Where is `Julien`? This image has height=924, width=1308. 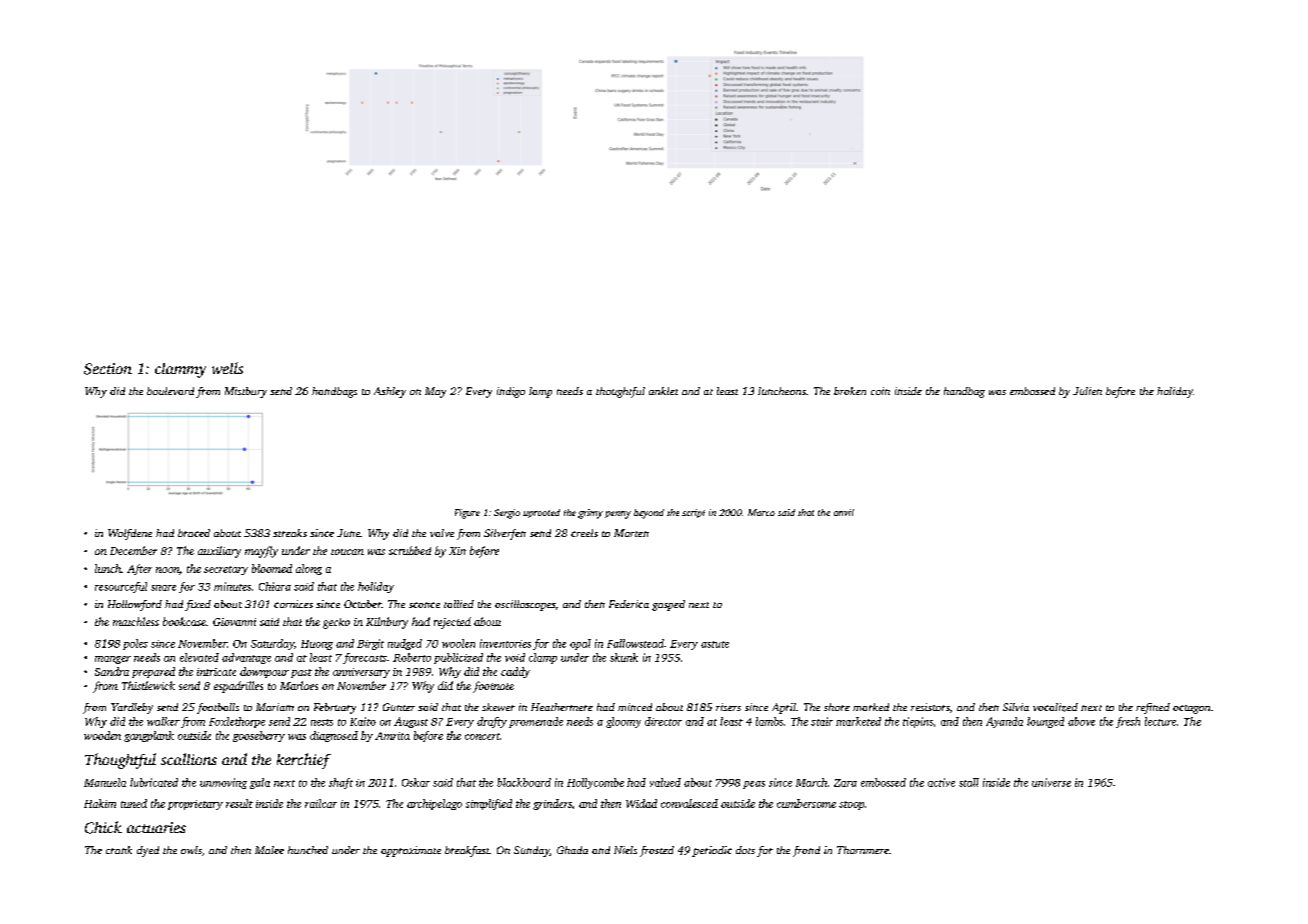 Julien is located at coordinates (1087, 391).
